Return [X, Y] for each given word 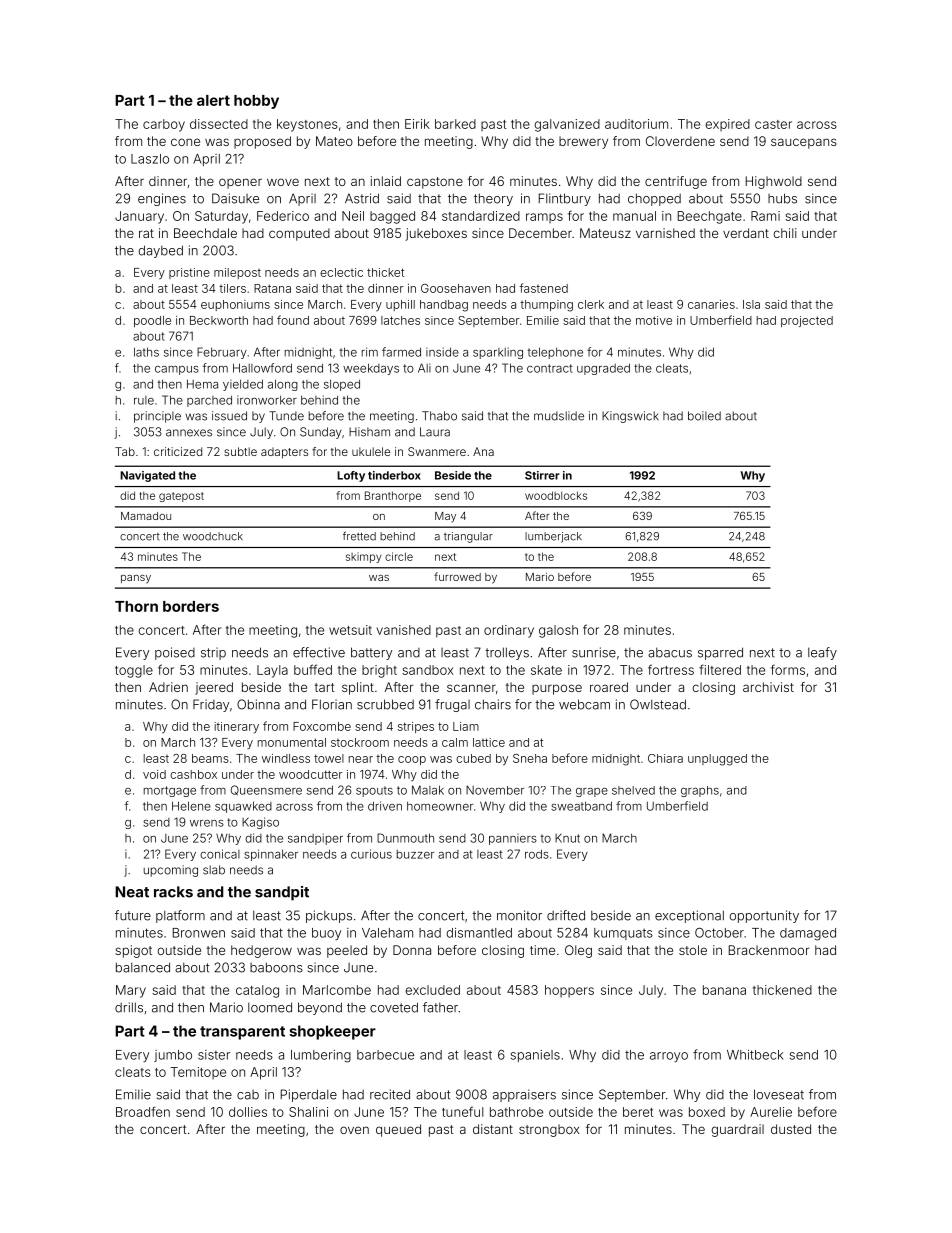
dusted [791, 1129]
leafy [822, 653]
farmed [401, 352]
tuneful [462, 1111]
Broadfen [143, 1111]
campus [177, 370]
